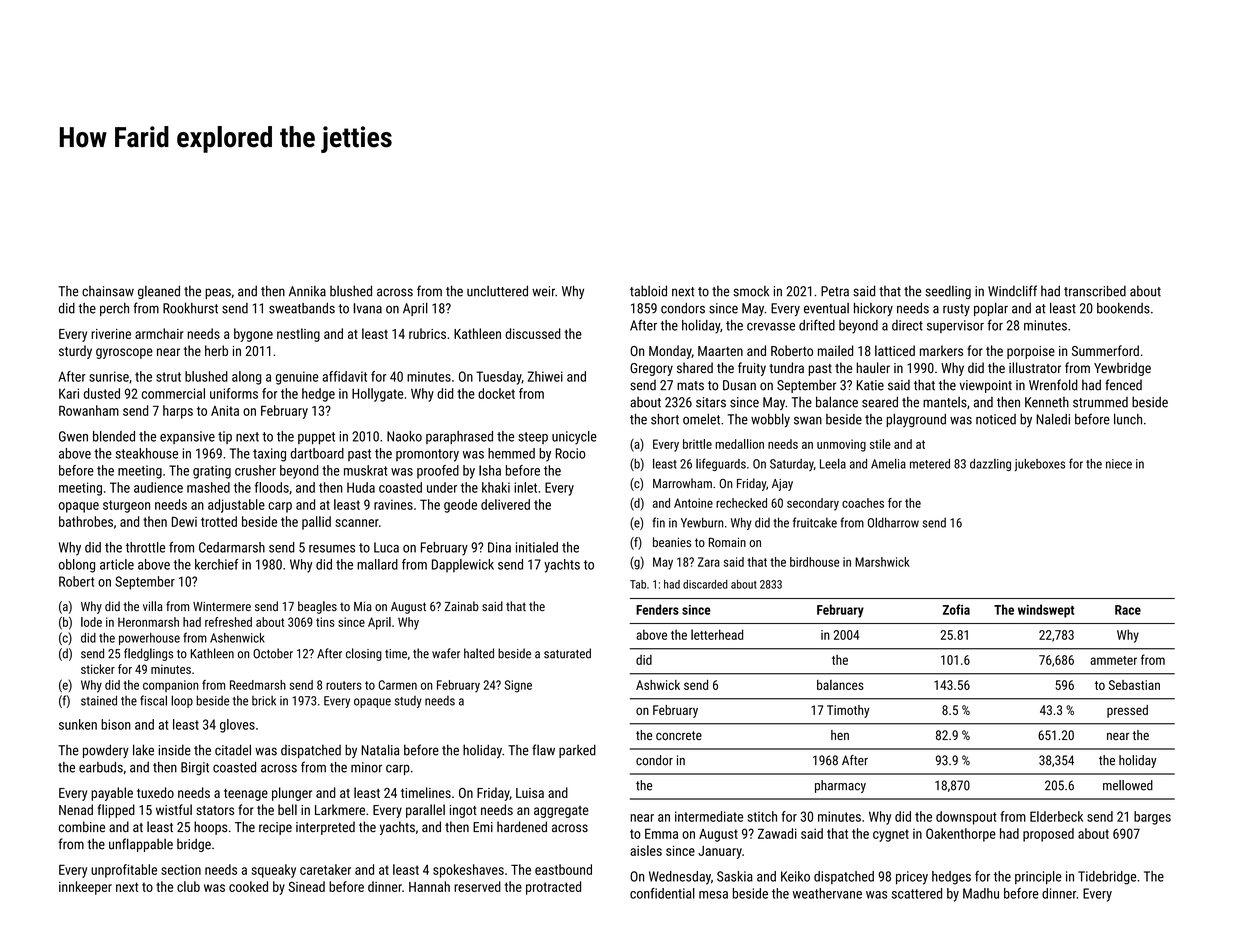  I want to click on transcribed, so click(1095, 291).
